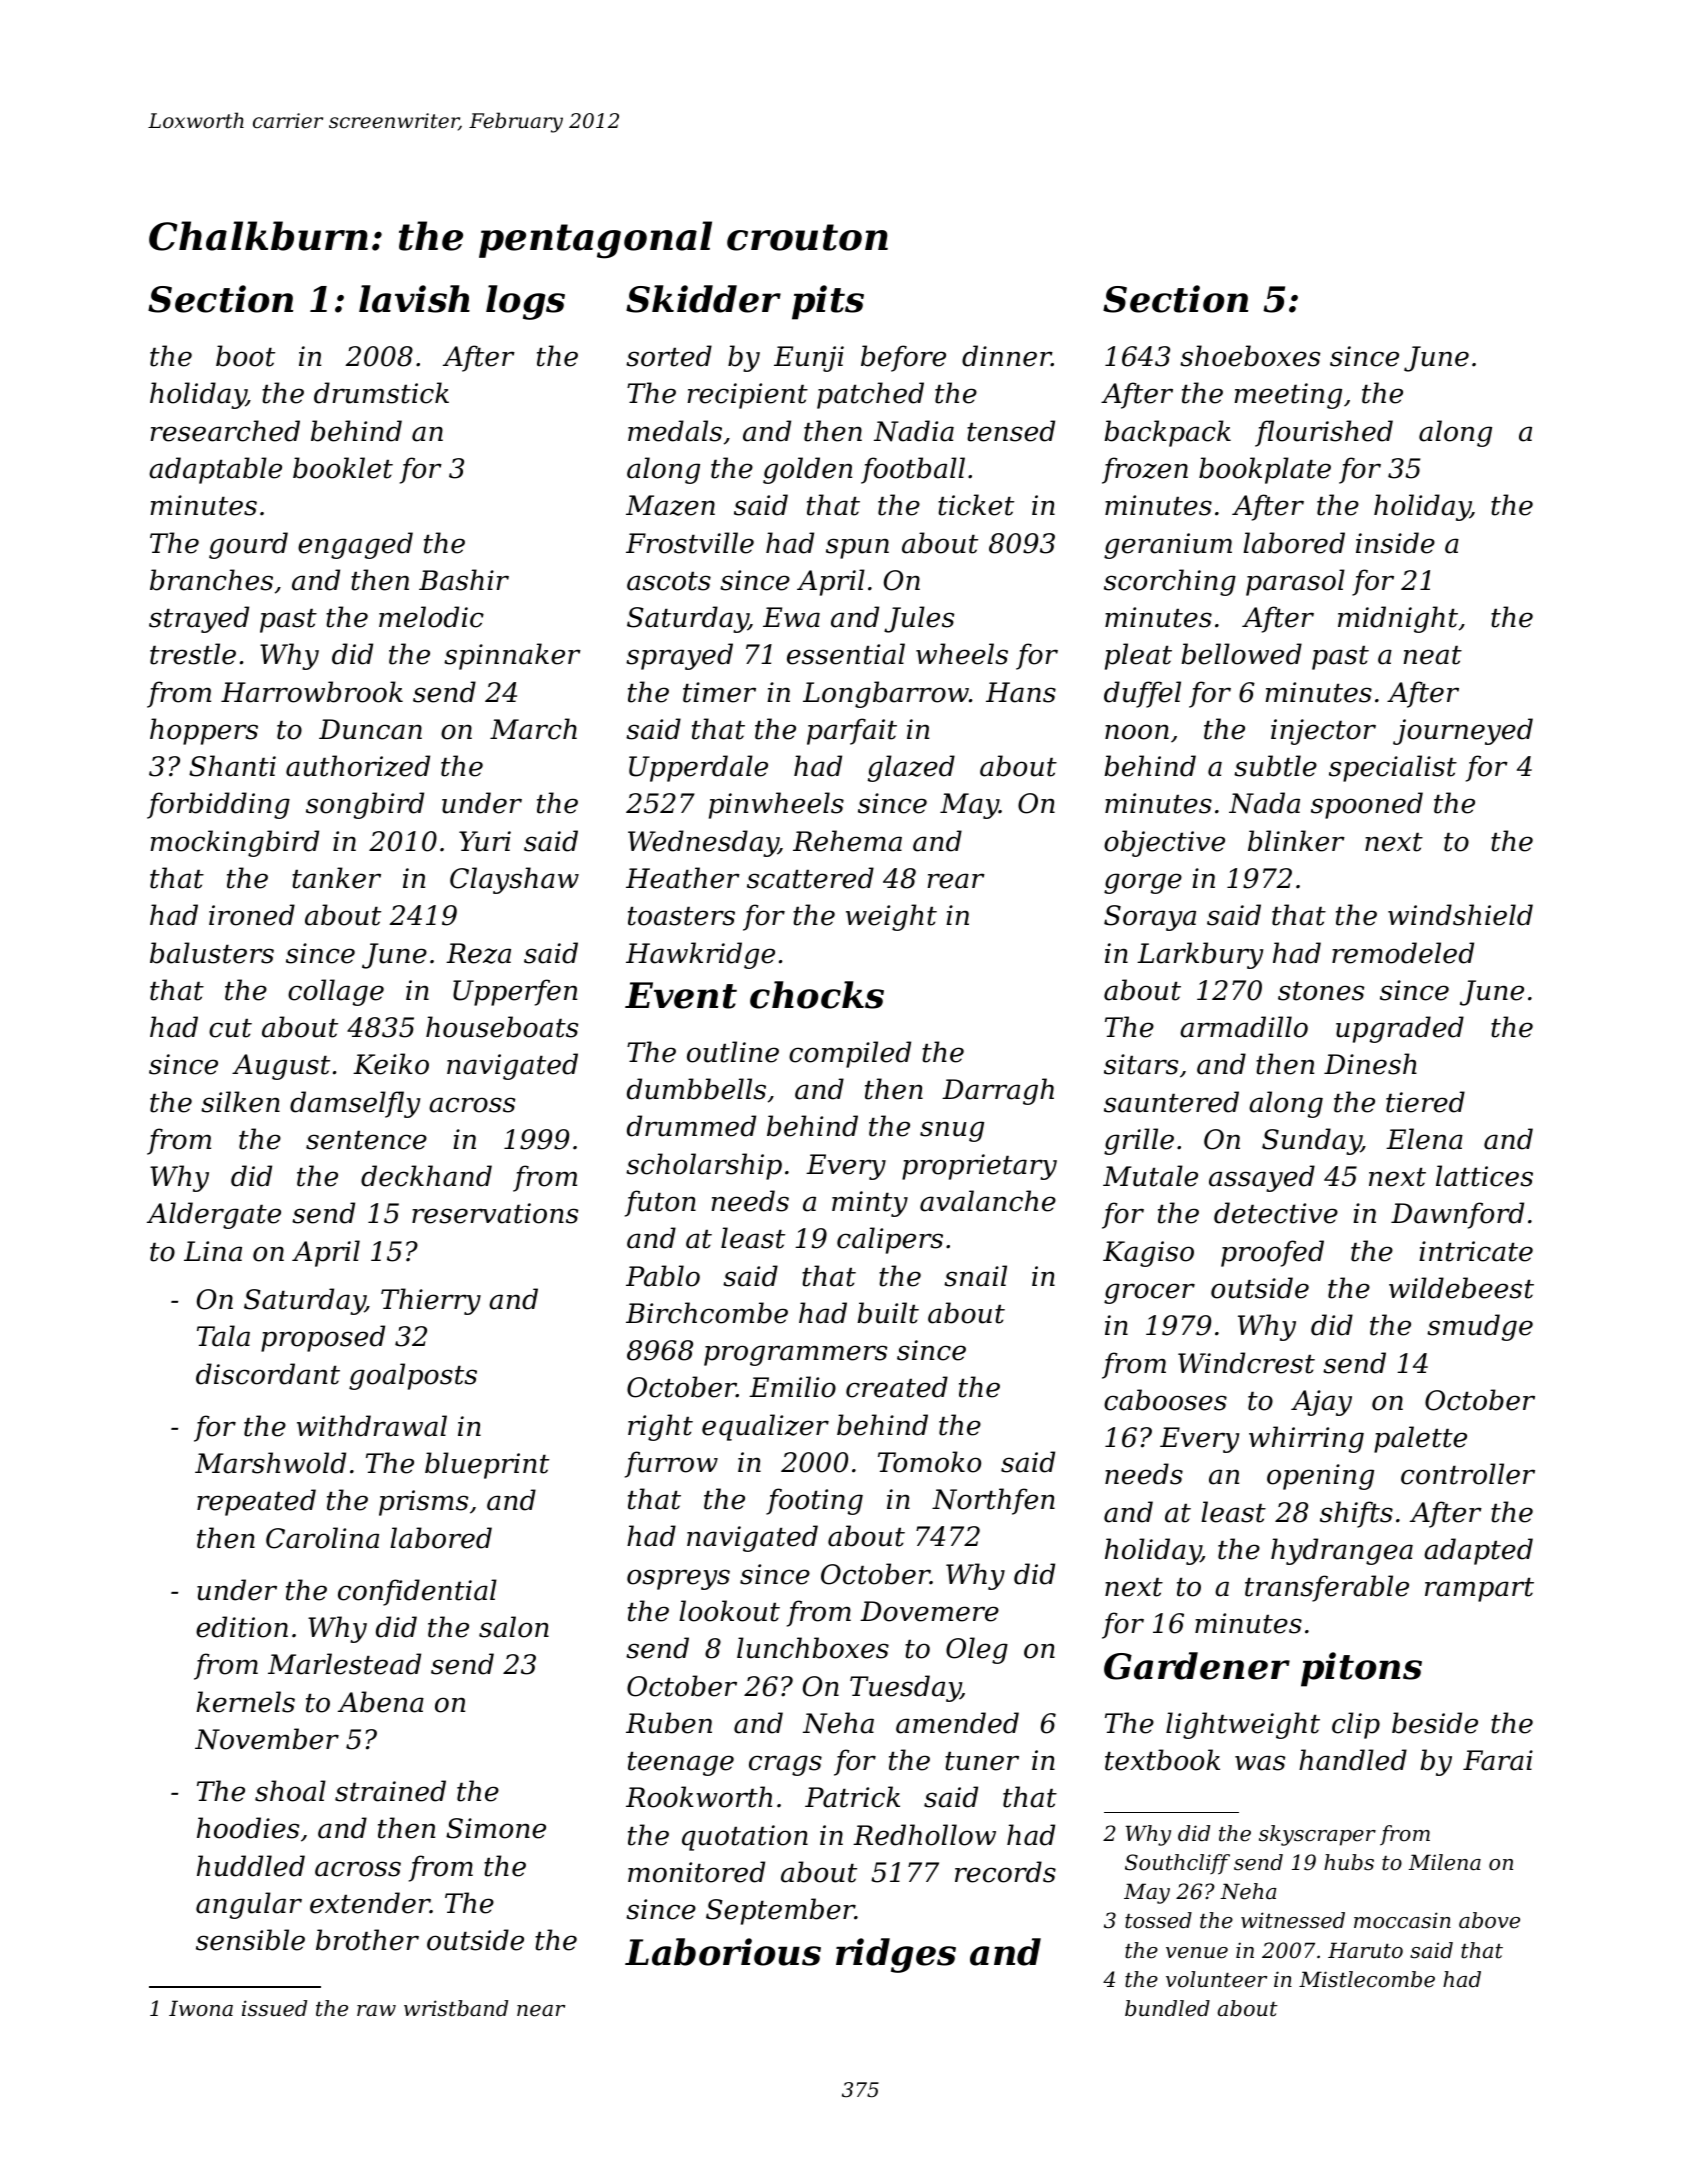 The height and width of the screenshot is (2178, 1683). What do you see at coordinates (1007, 356) in the screenshot?
I see `dinner` at bounding box center [1007, 356].
